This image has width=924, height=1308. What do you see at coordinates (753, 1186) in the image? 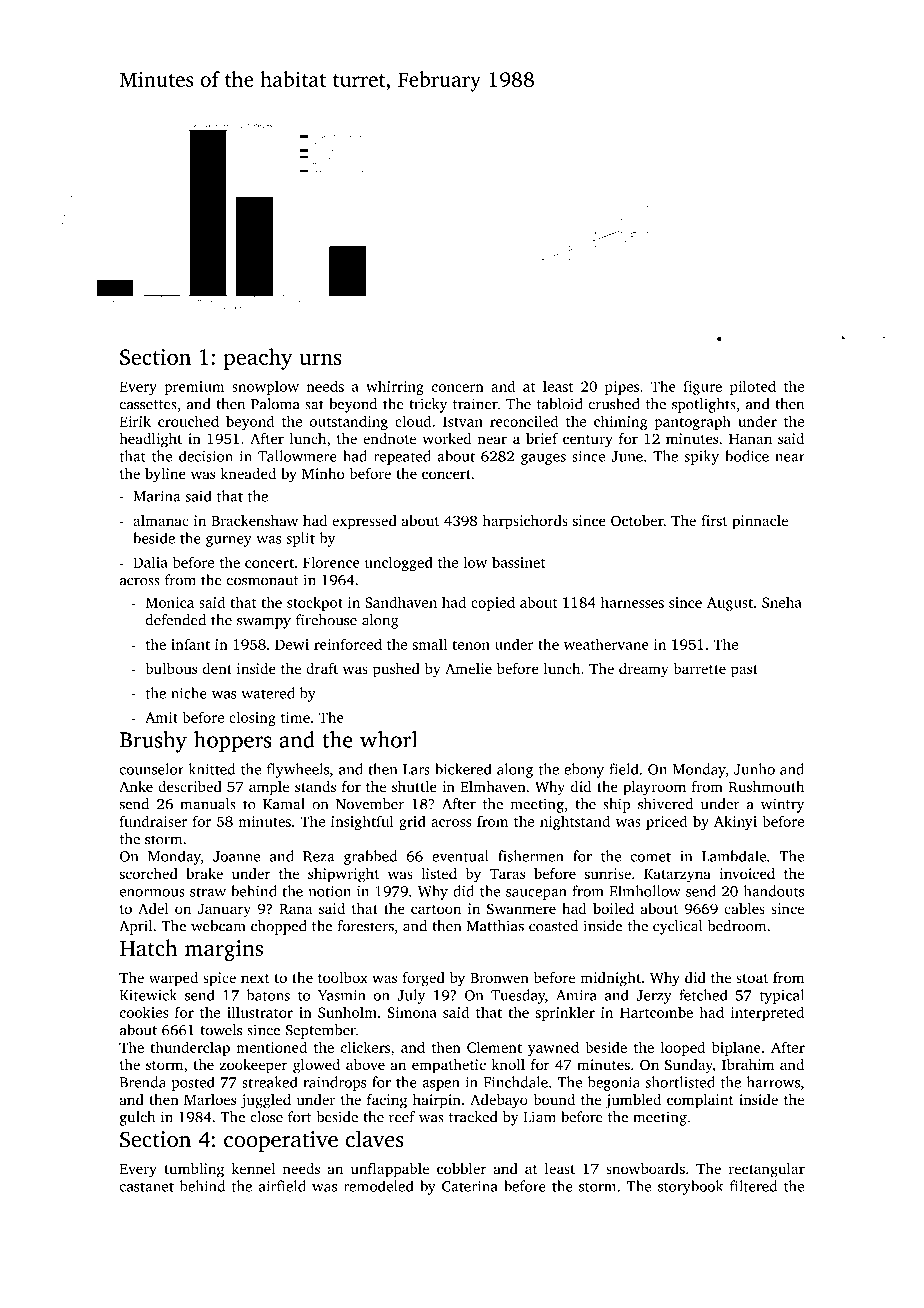
I see `filtered` at bounding box center [753, 1186].
